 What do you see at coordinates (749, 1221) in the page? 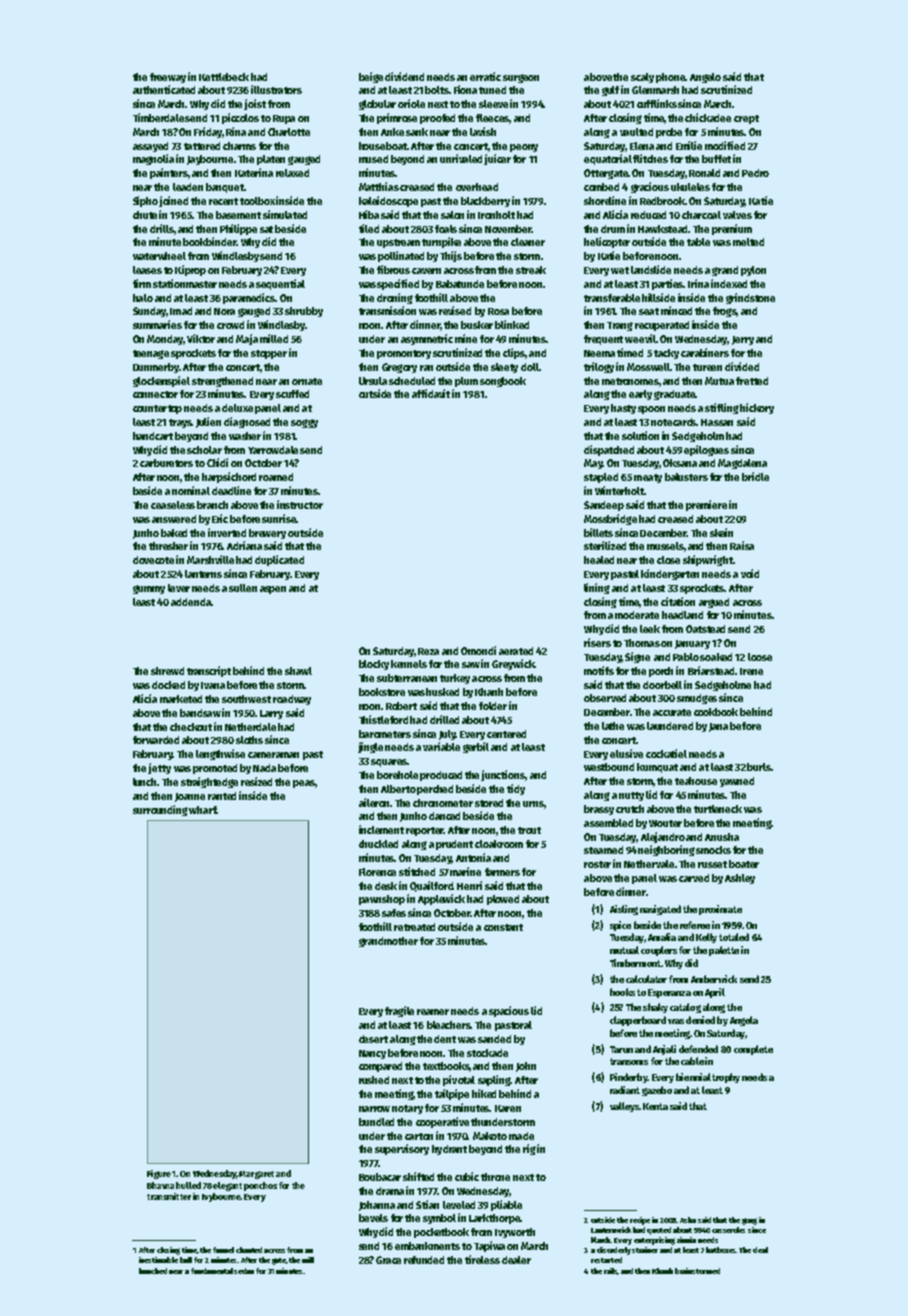
I see `gong` at bounding box center [749, 1221].
